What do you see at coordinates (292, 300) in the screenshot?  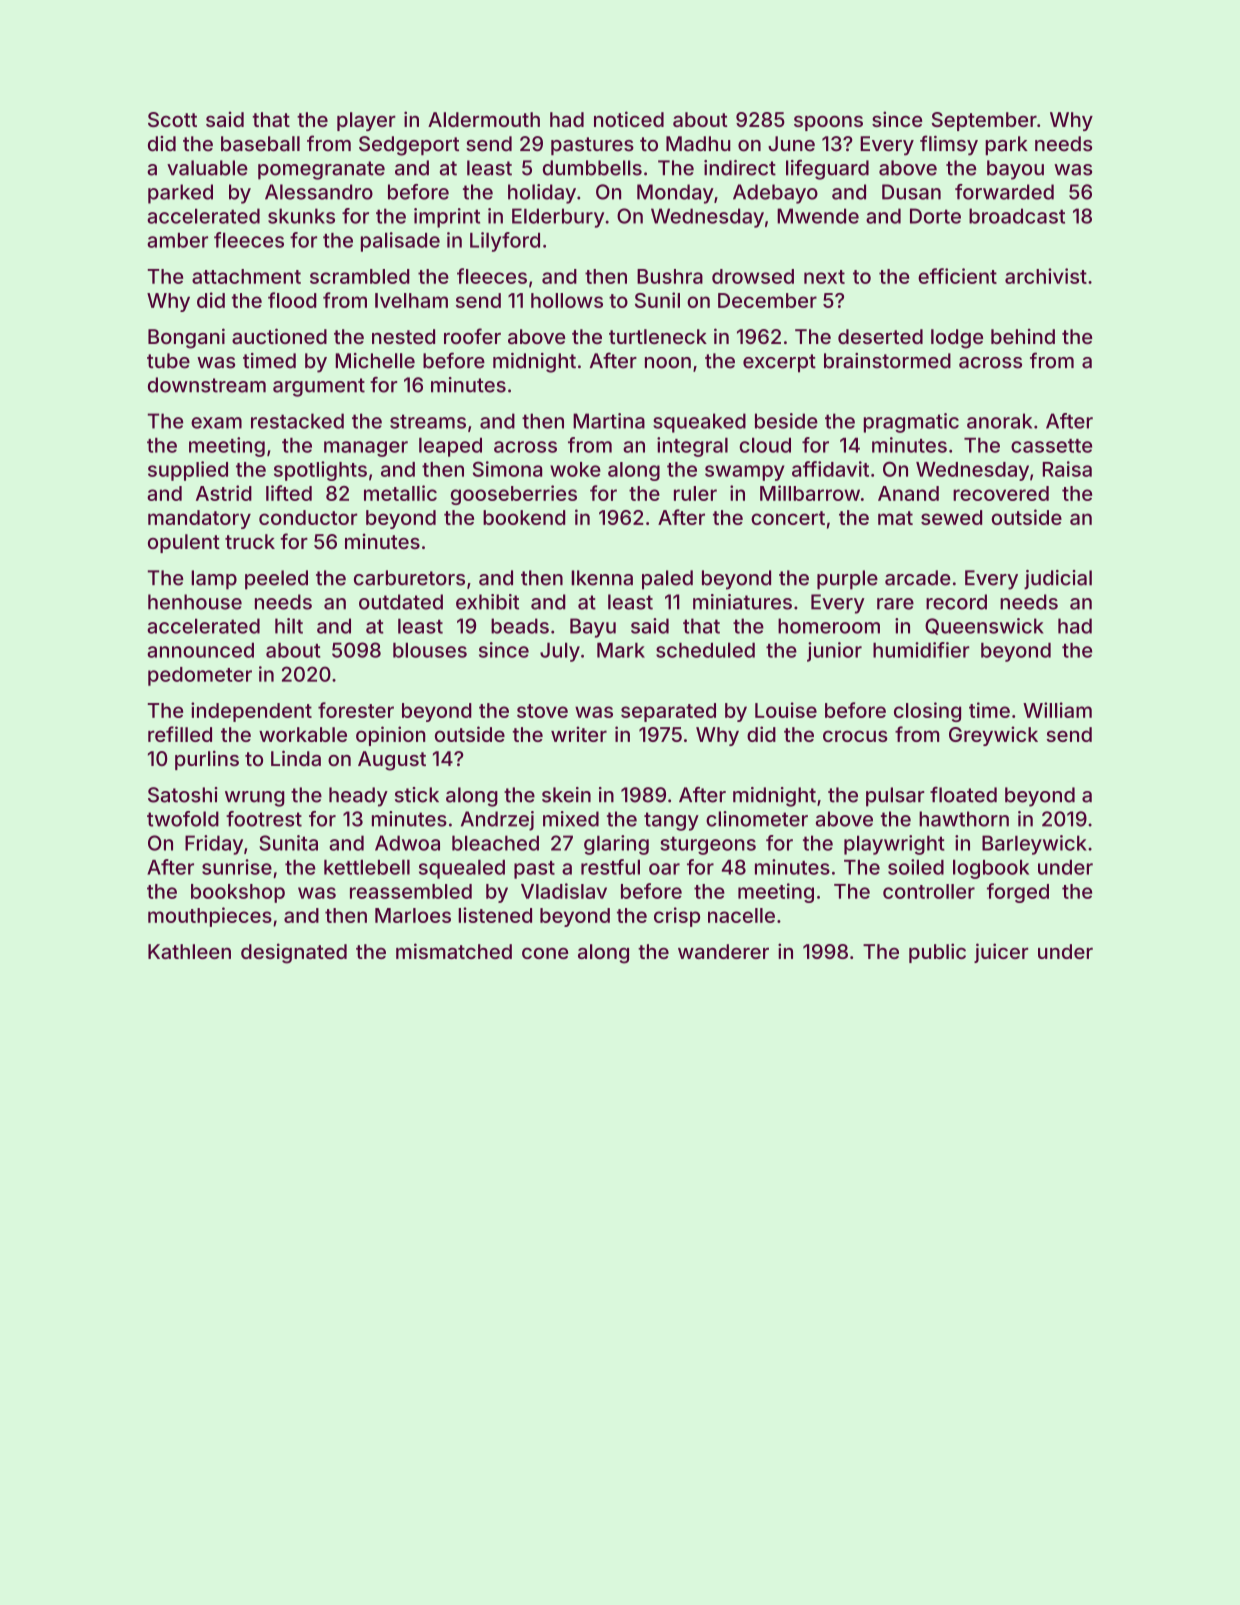 I see `flood` at bounding box center [292, 300].
